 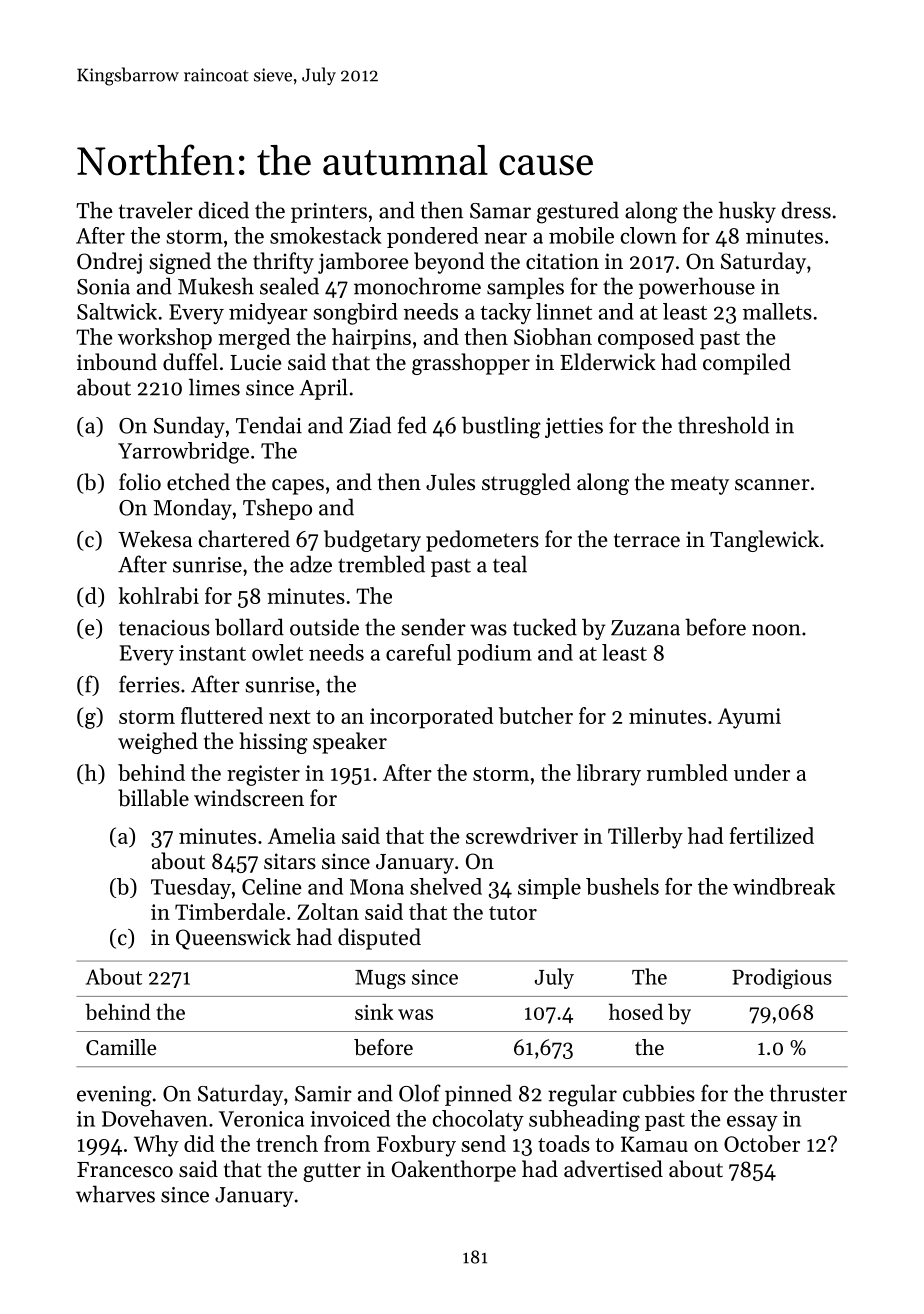 What do you see at coordinates (454, 1171) in the screenshot?
I see `Oakenthorpe` at bounding box center [454, 1171].
